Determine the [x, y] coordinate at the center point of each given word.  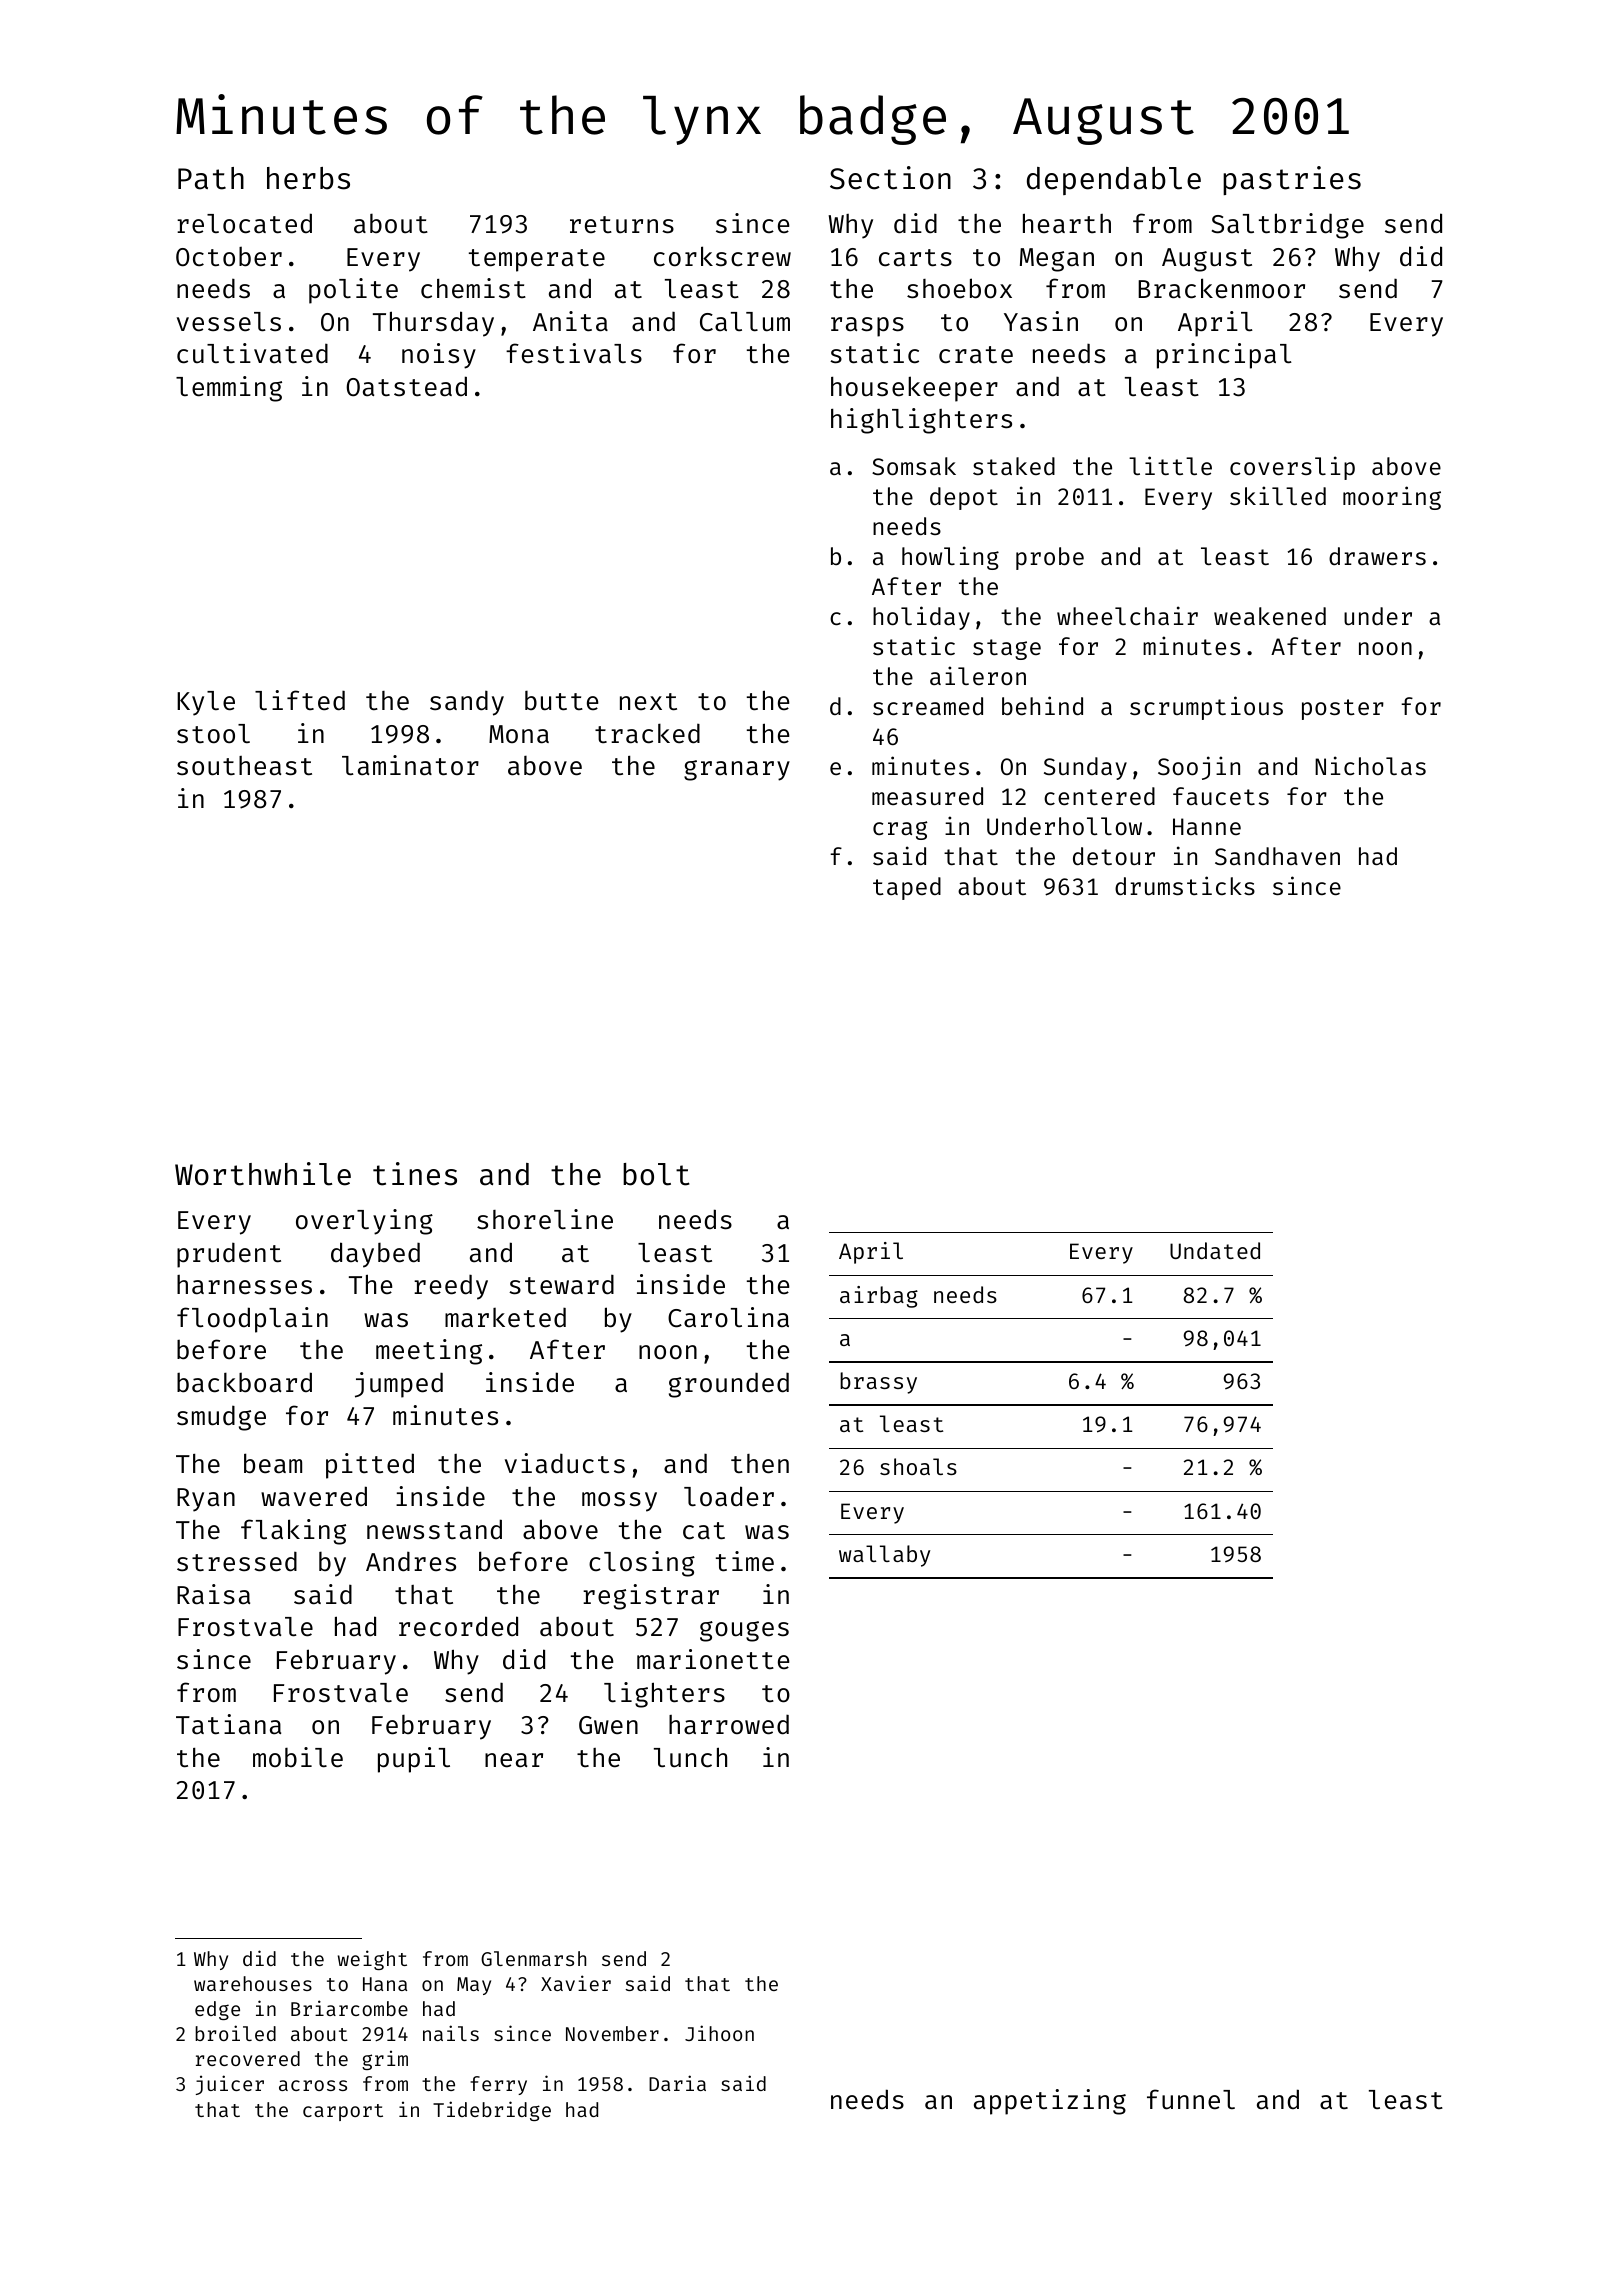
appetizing [1050, 2102]
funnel [1191, 2099]
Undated [1215, 1250]
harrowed [729, 1724]
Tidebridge [492, 2111]
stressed [237, 1562]
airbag [879, 1297]
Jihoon [719, 2033]
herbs [308, 178]
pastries [1292, 180]
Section [890, 178]
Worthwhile [263, 1174]
